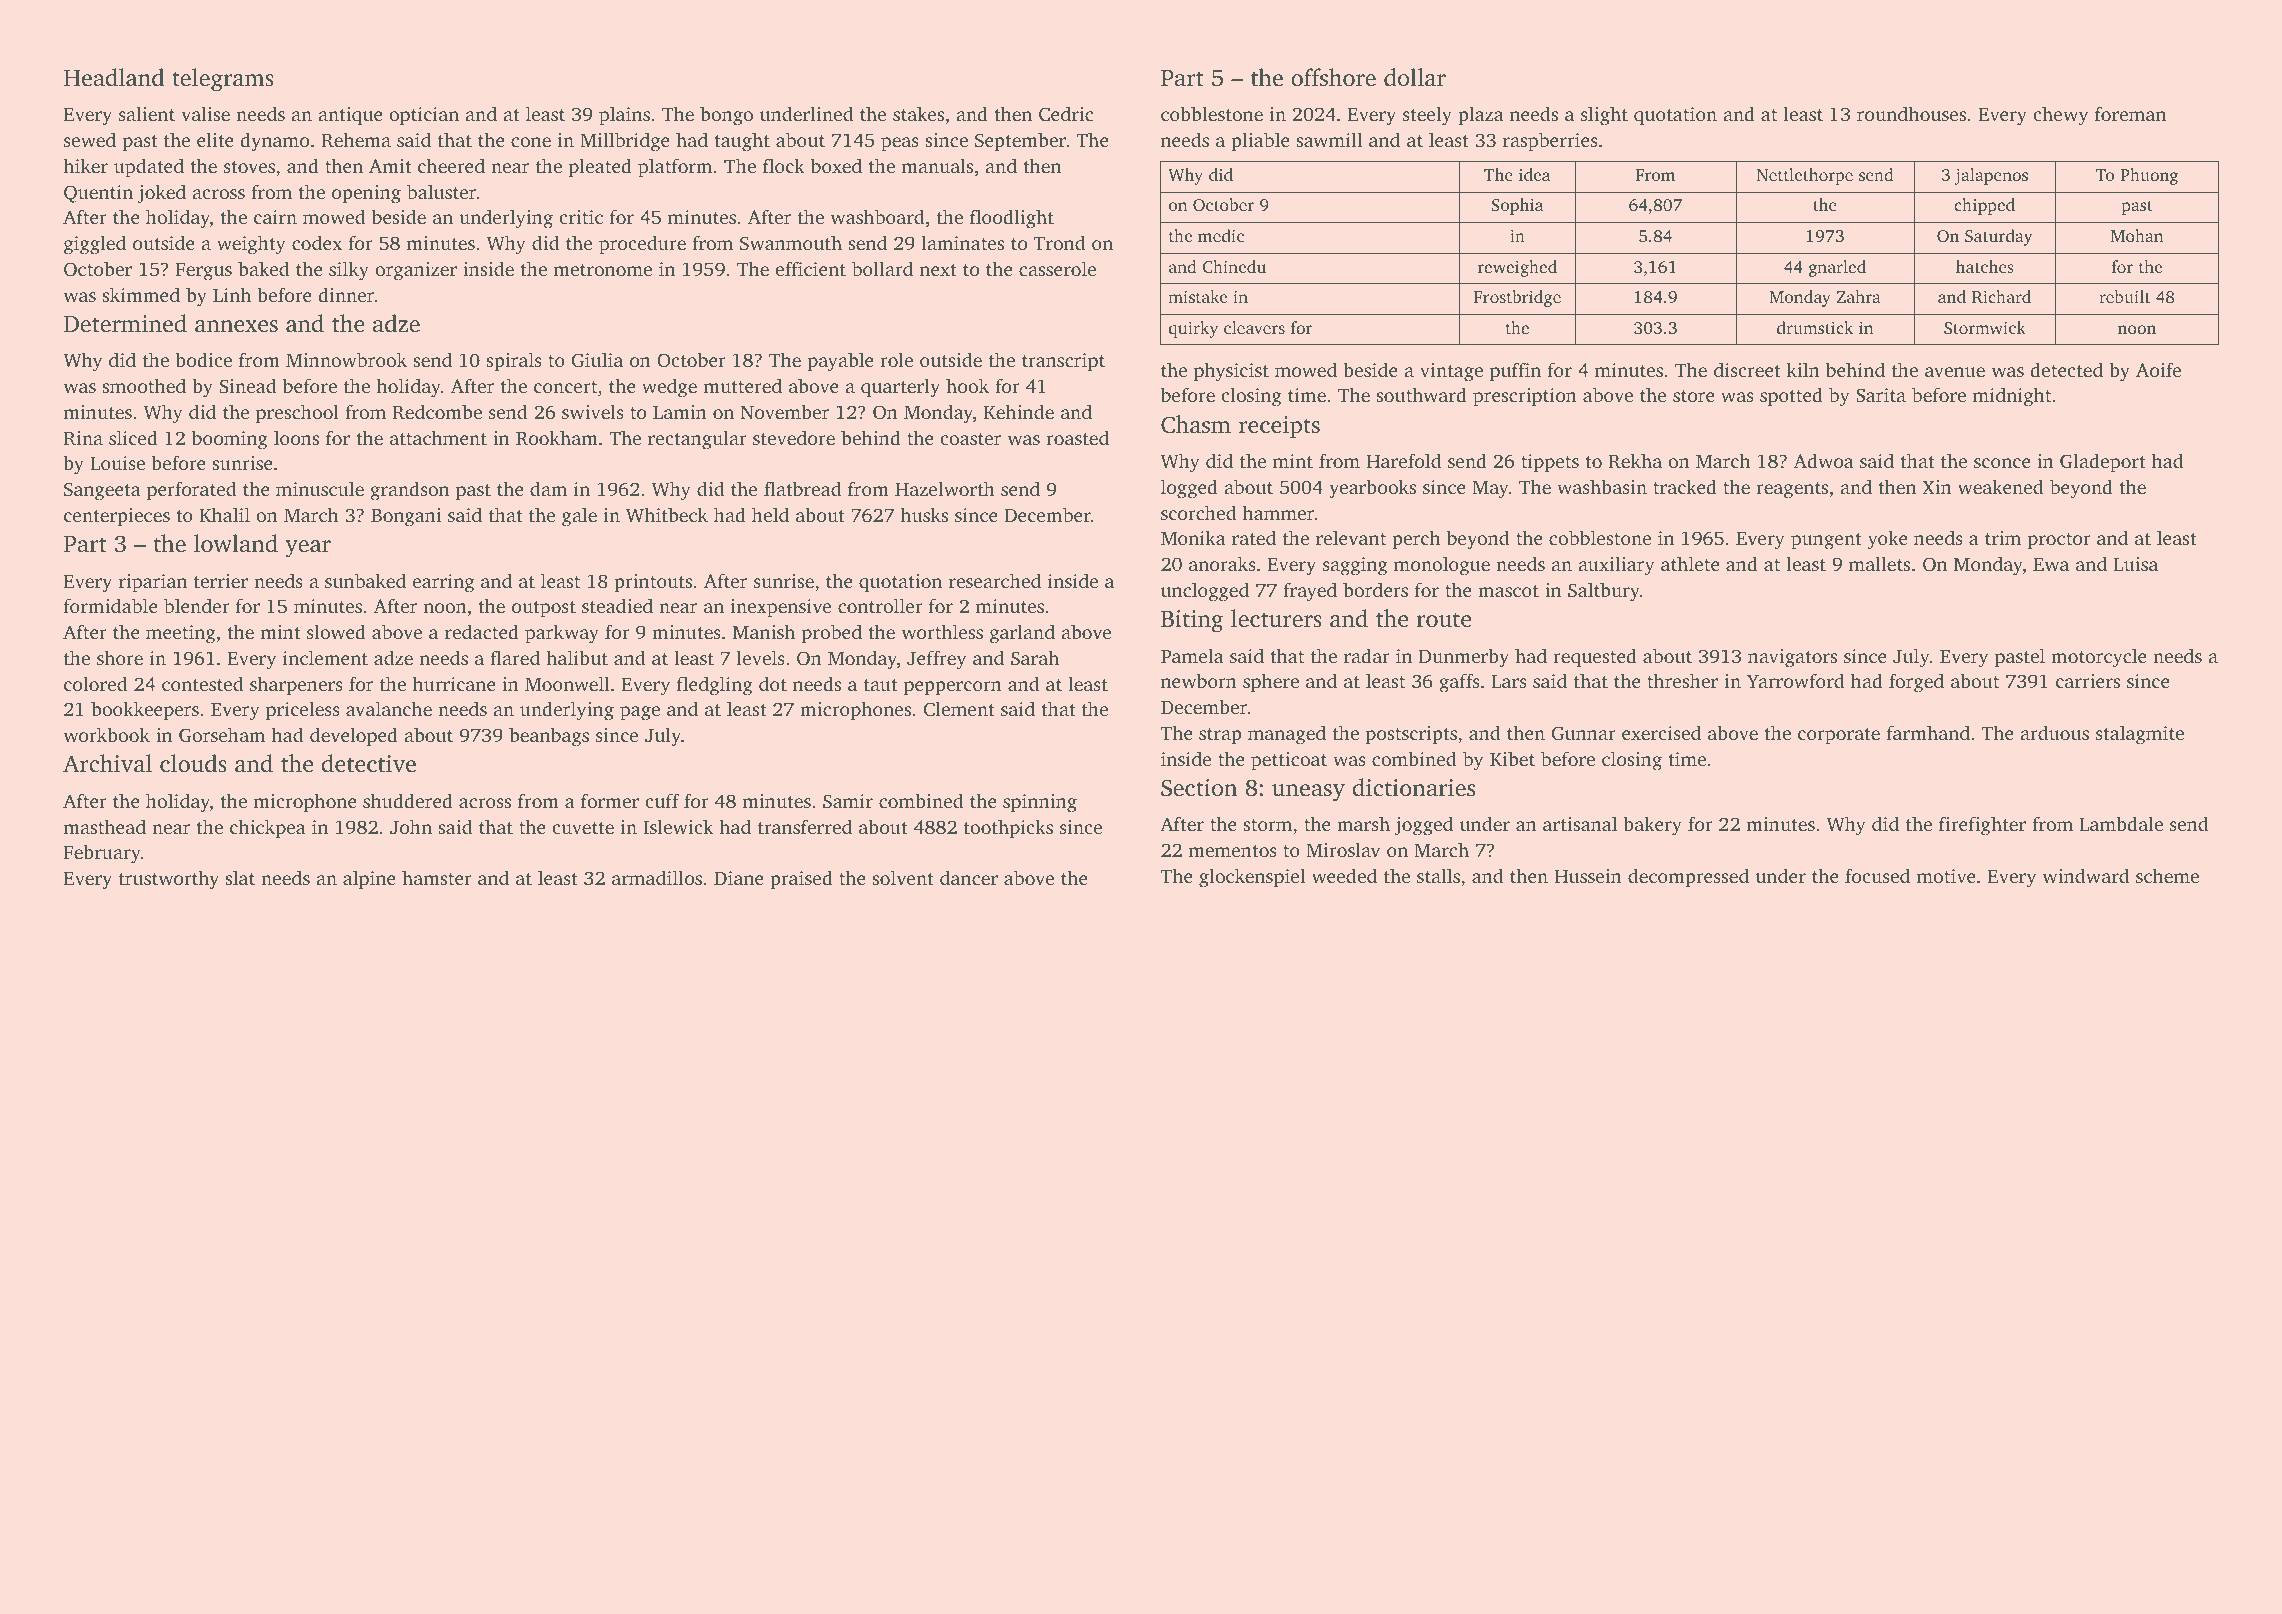 This document has height=1614, width=2282. What do you see at coordinates (562, 634) in the document?
I see `parkway` at bounding box center [562, 634].
